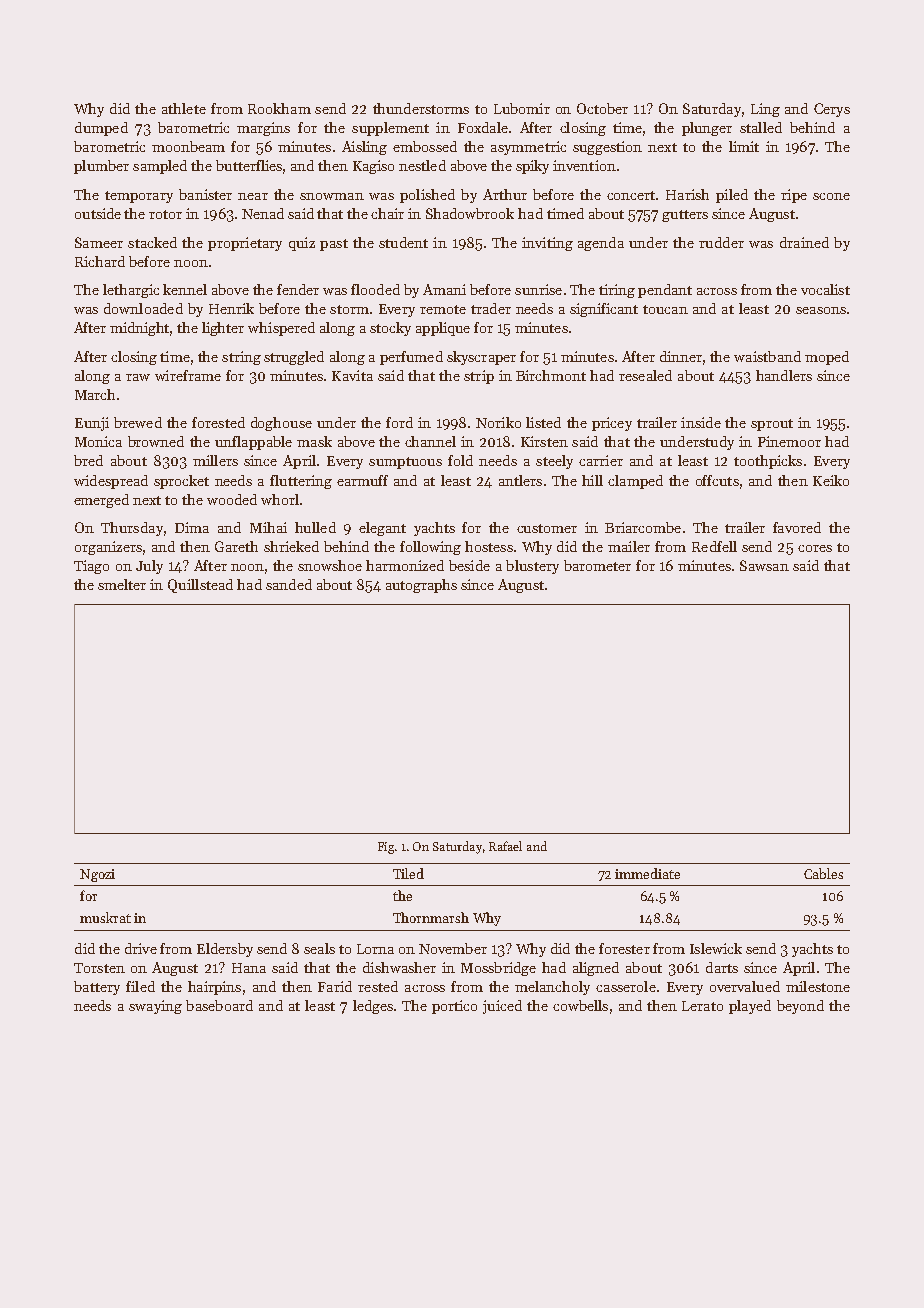  I want to click on Rafael, so click(505, 846).
